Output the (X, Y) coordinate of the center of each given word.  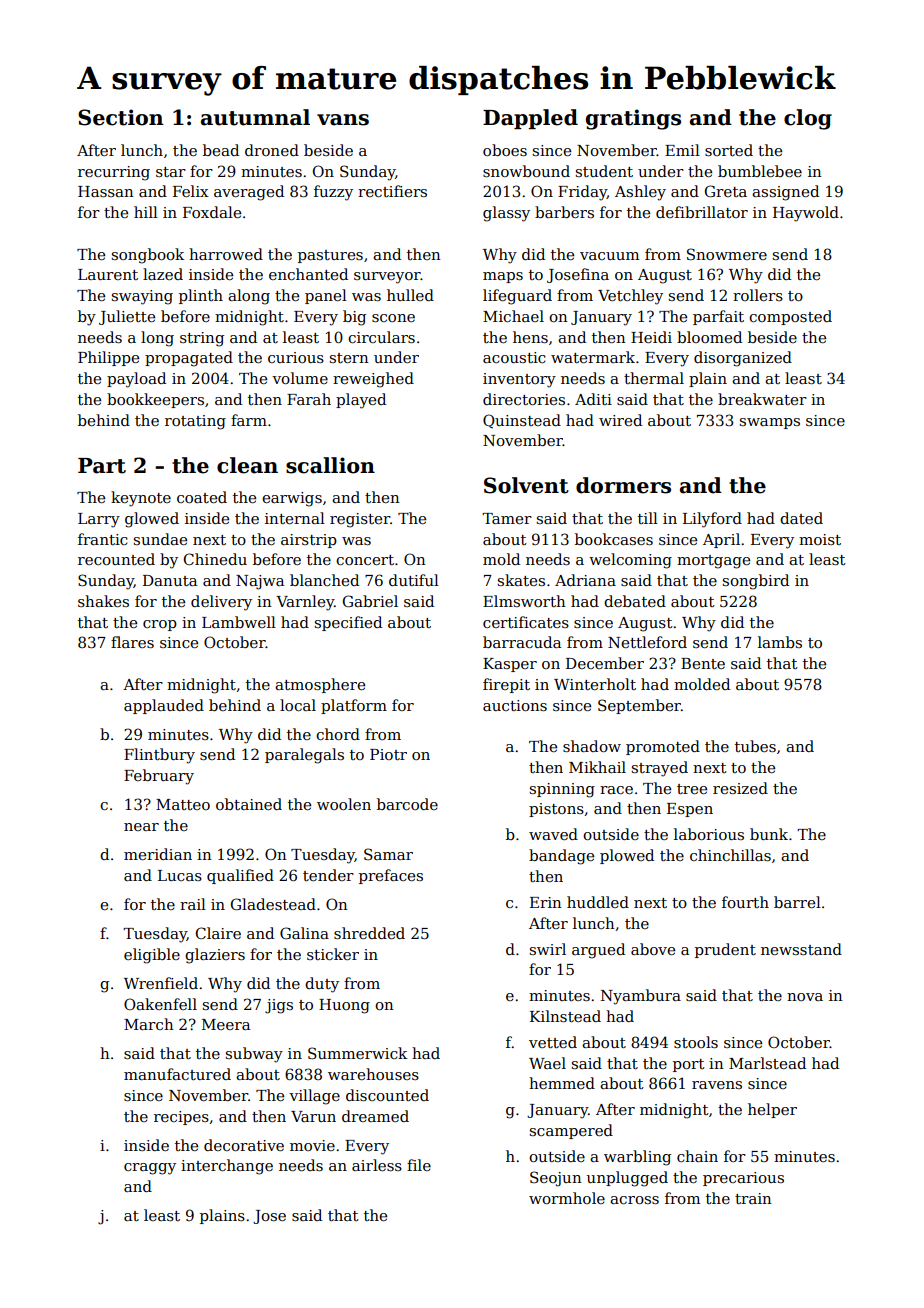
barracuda (522, 642)
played (361, 401)
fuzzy (333, 193)
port (689, 1065)
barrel (797, 902)
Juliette (127, 317)
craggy (150, 1169)
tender (328, 875)
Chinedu (215, 559)
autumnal (255, 117)
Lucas (180, 875)
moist (820, 539)
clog (808, 119)
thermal (654, 378)
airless (377, 1165)
